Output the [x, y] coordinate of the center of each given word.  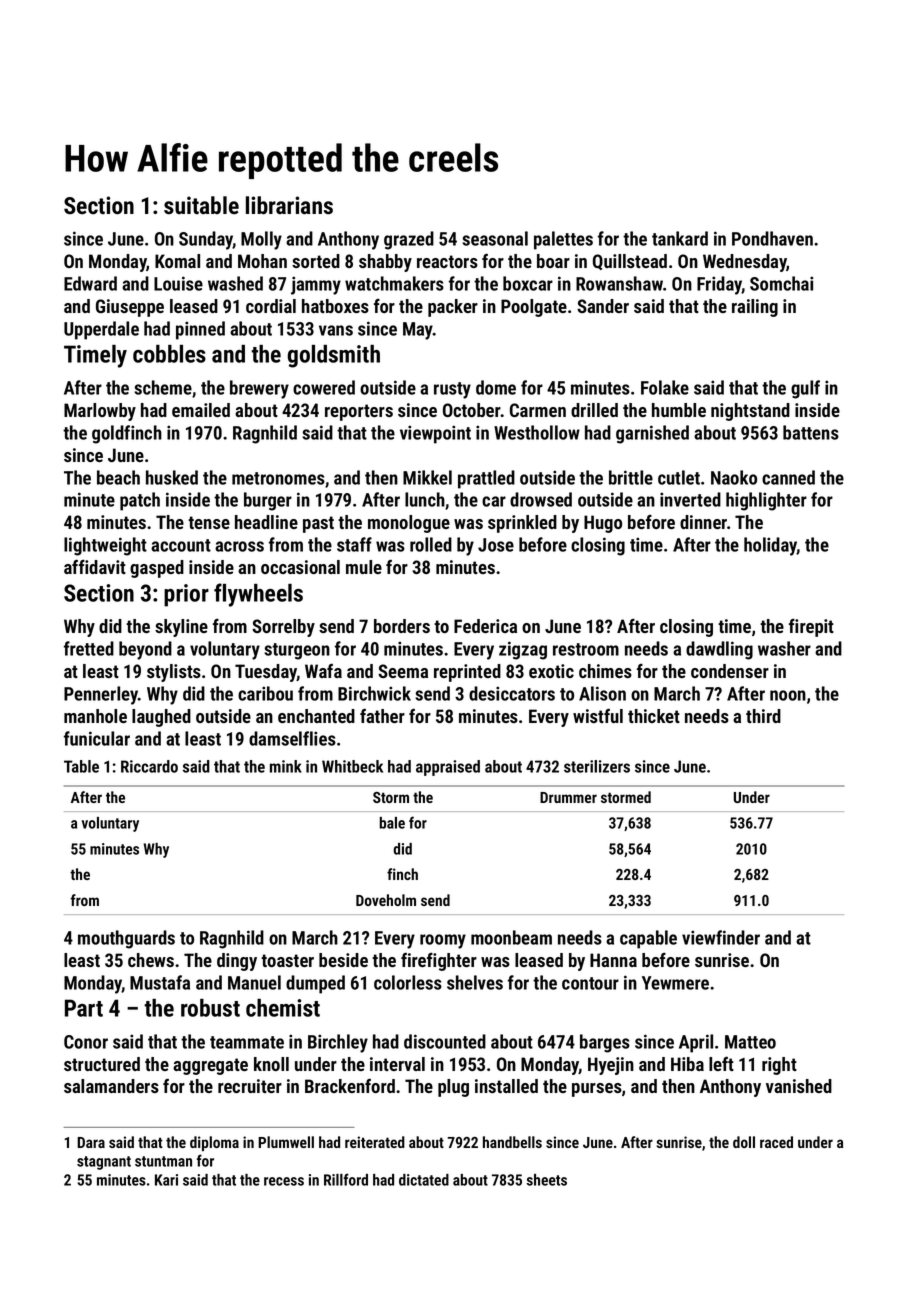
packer [453, 308]
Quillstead [630, 262]
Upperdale [101, 330]
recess [284, 1181]
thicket [654, 716]
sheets [547, 1180]
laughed [161, 718]
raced [776, 1142]
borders [402, 626]
